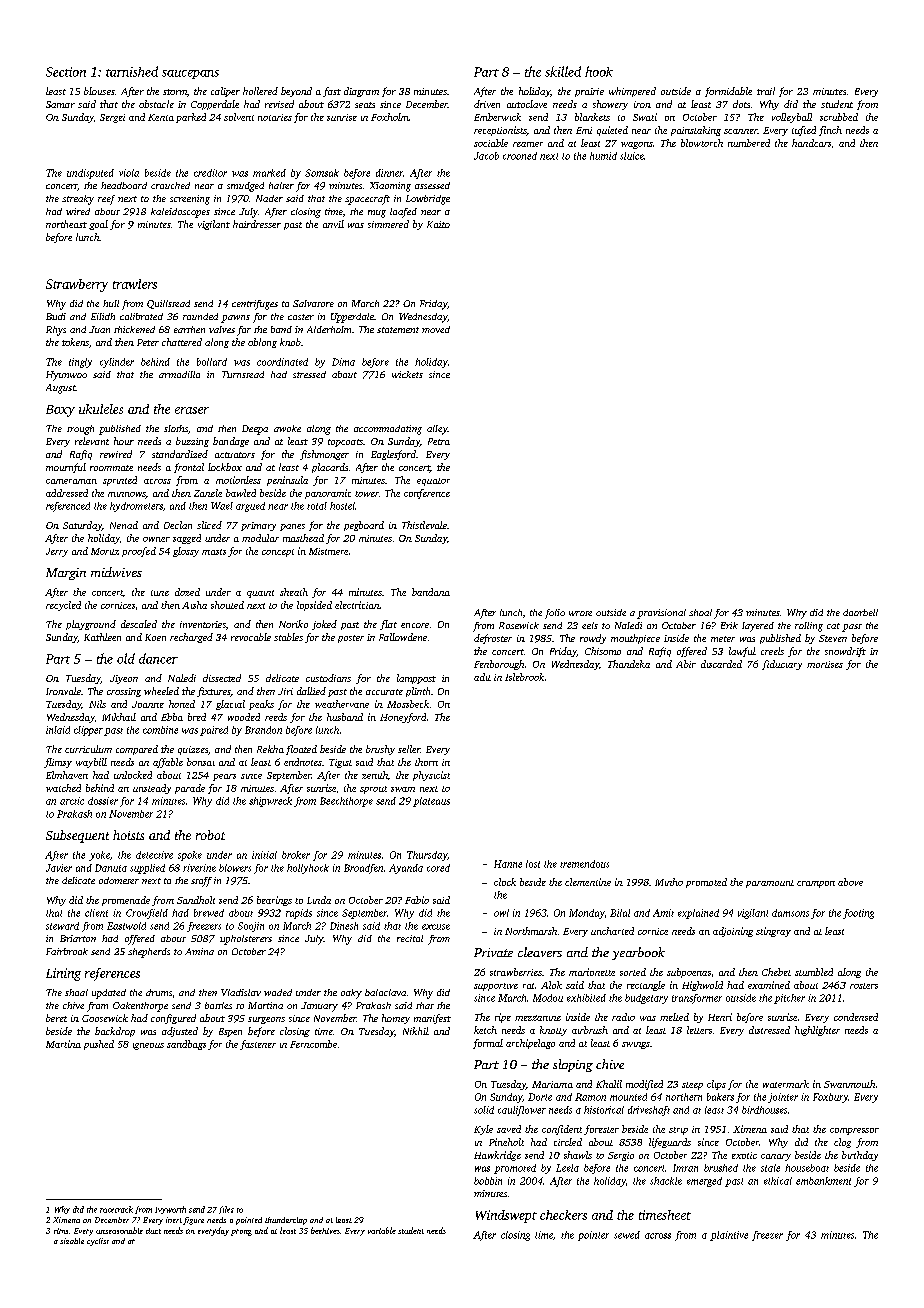 Image resolution: width=924 pixels, height=1308 pixels. I want to click on Foxholm, so click(390, 117).
